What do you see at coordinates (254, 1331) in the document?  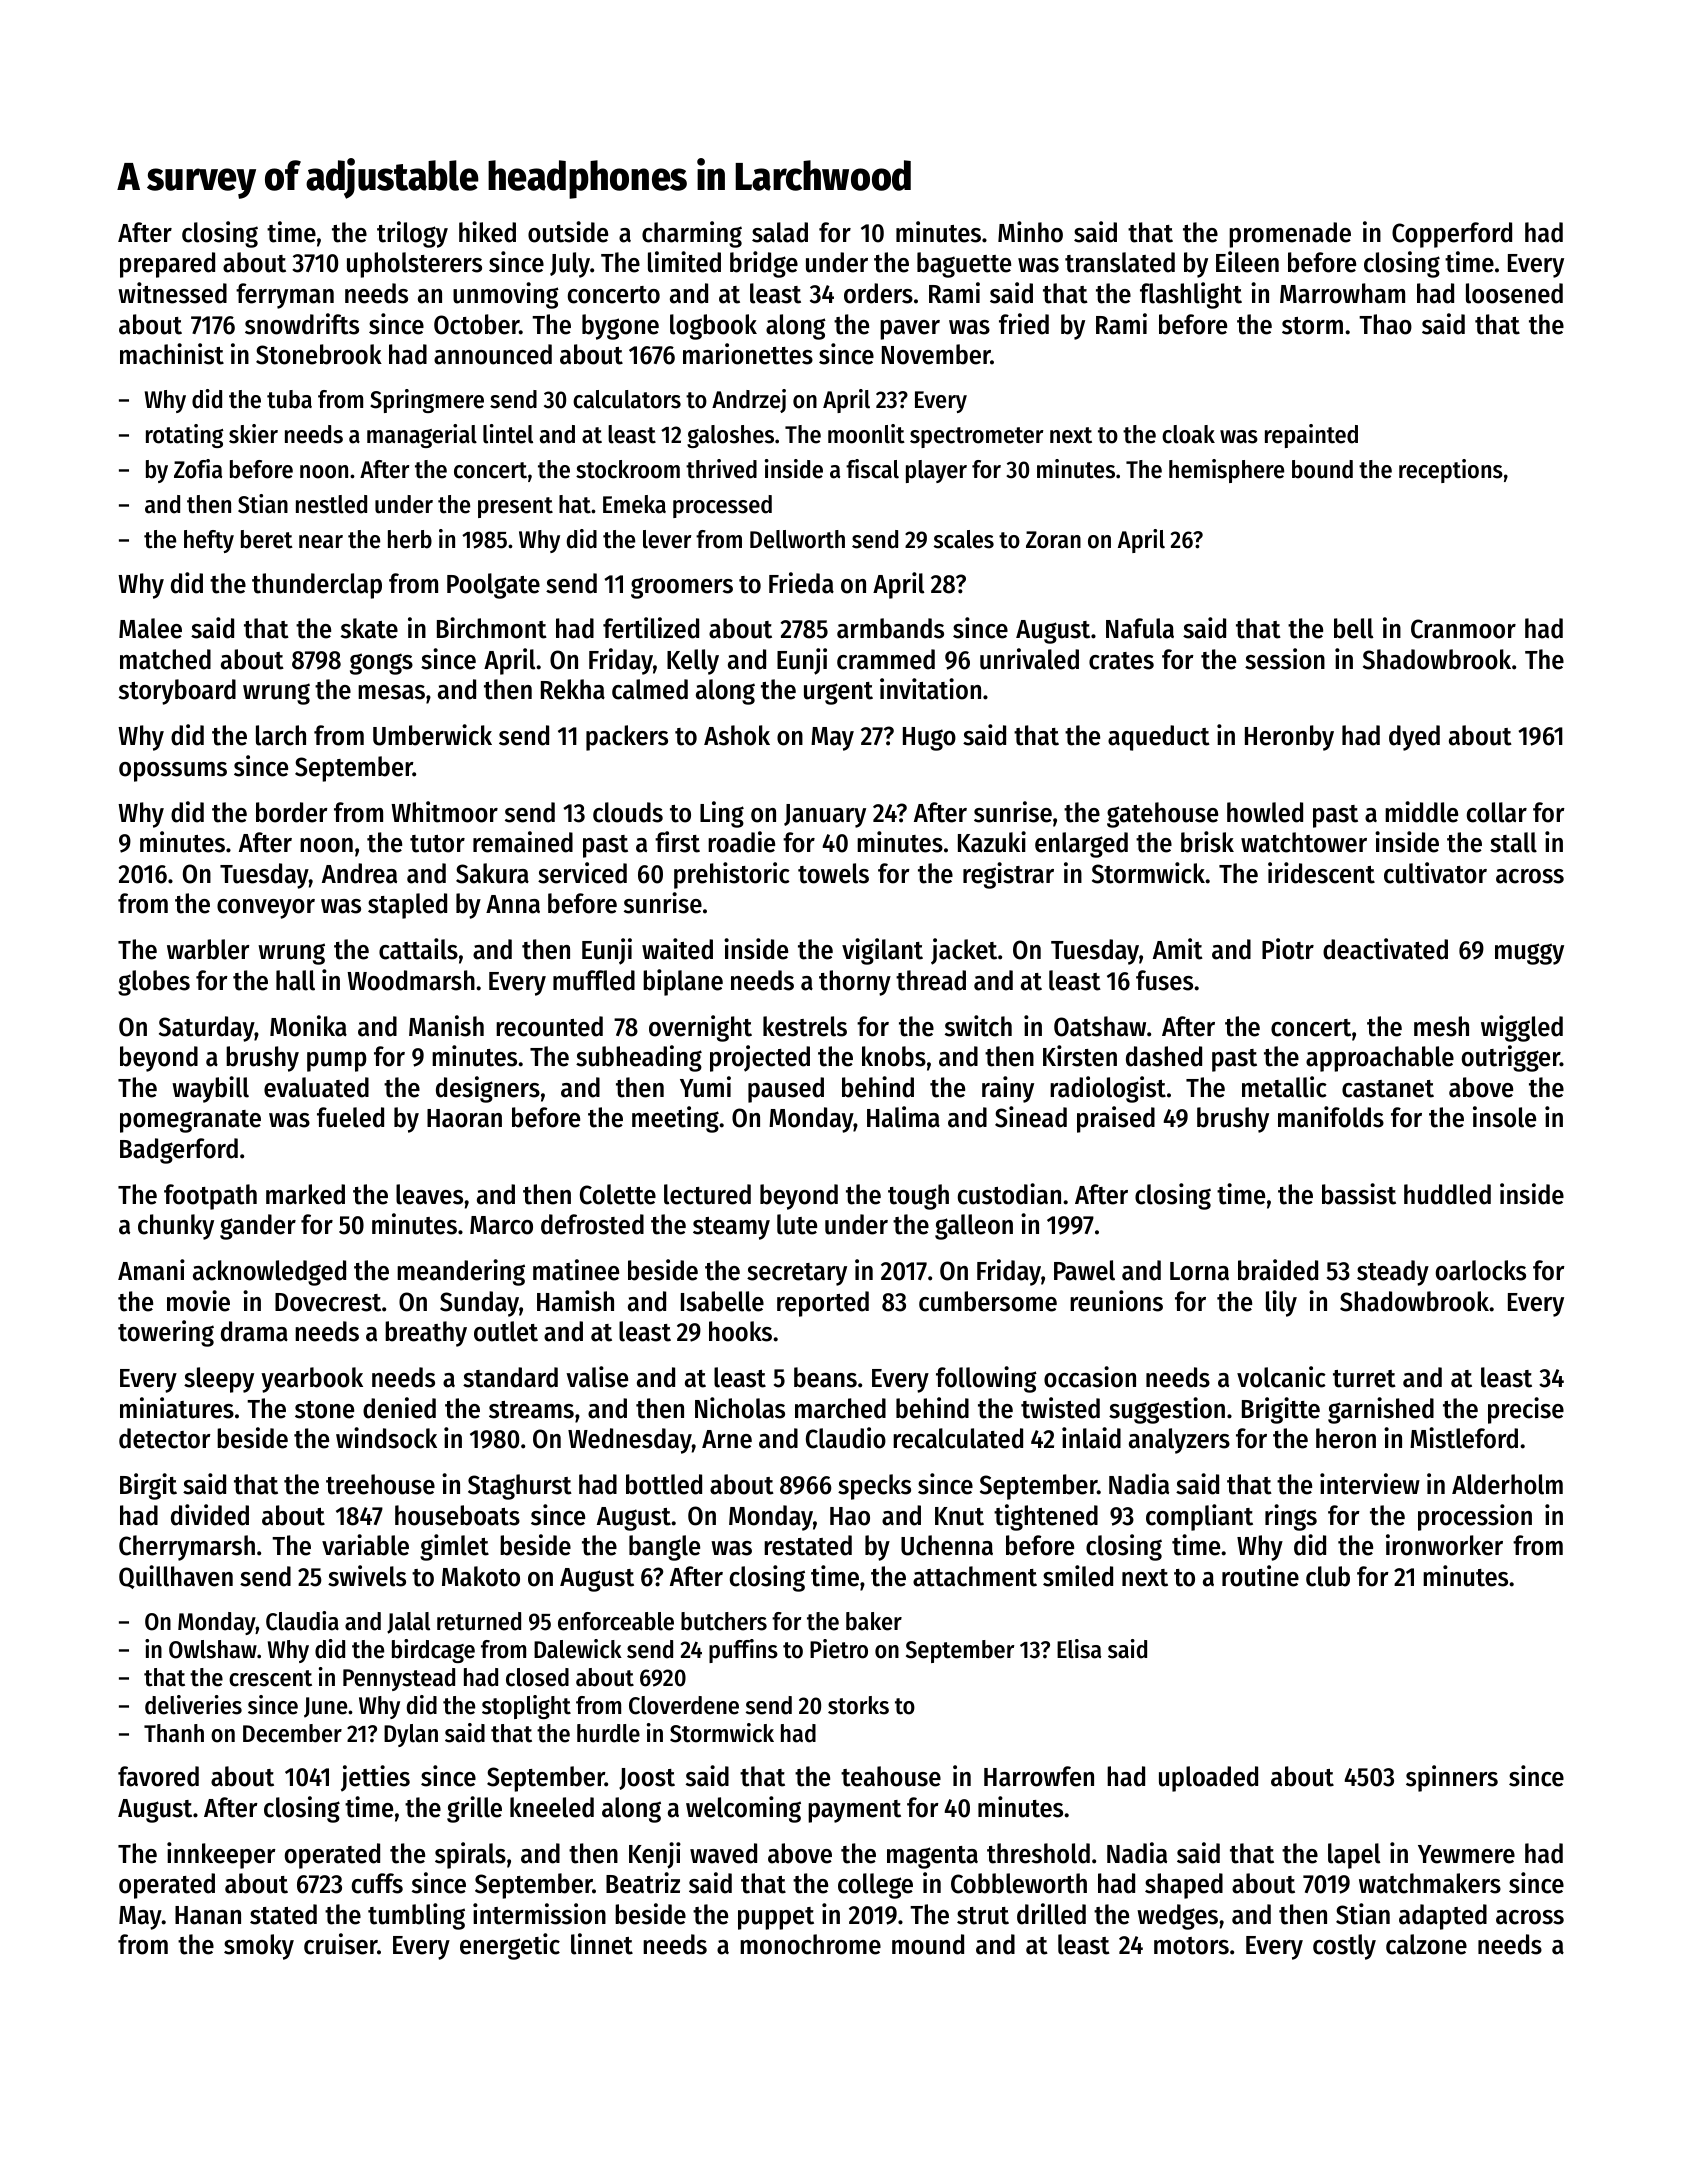 I see `drama` at bounding box center [254, 1331].
